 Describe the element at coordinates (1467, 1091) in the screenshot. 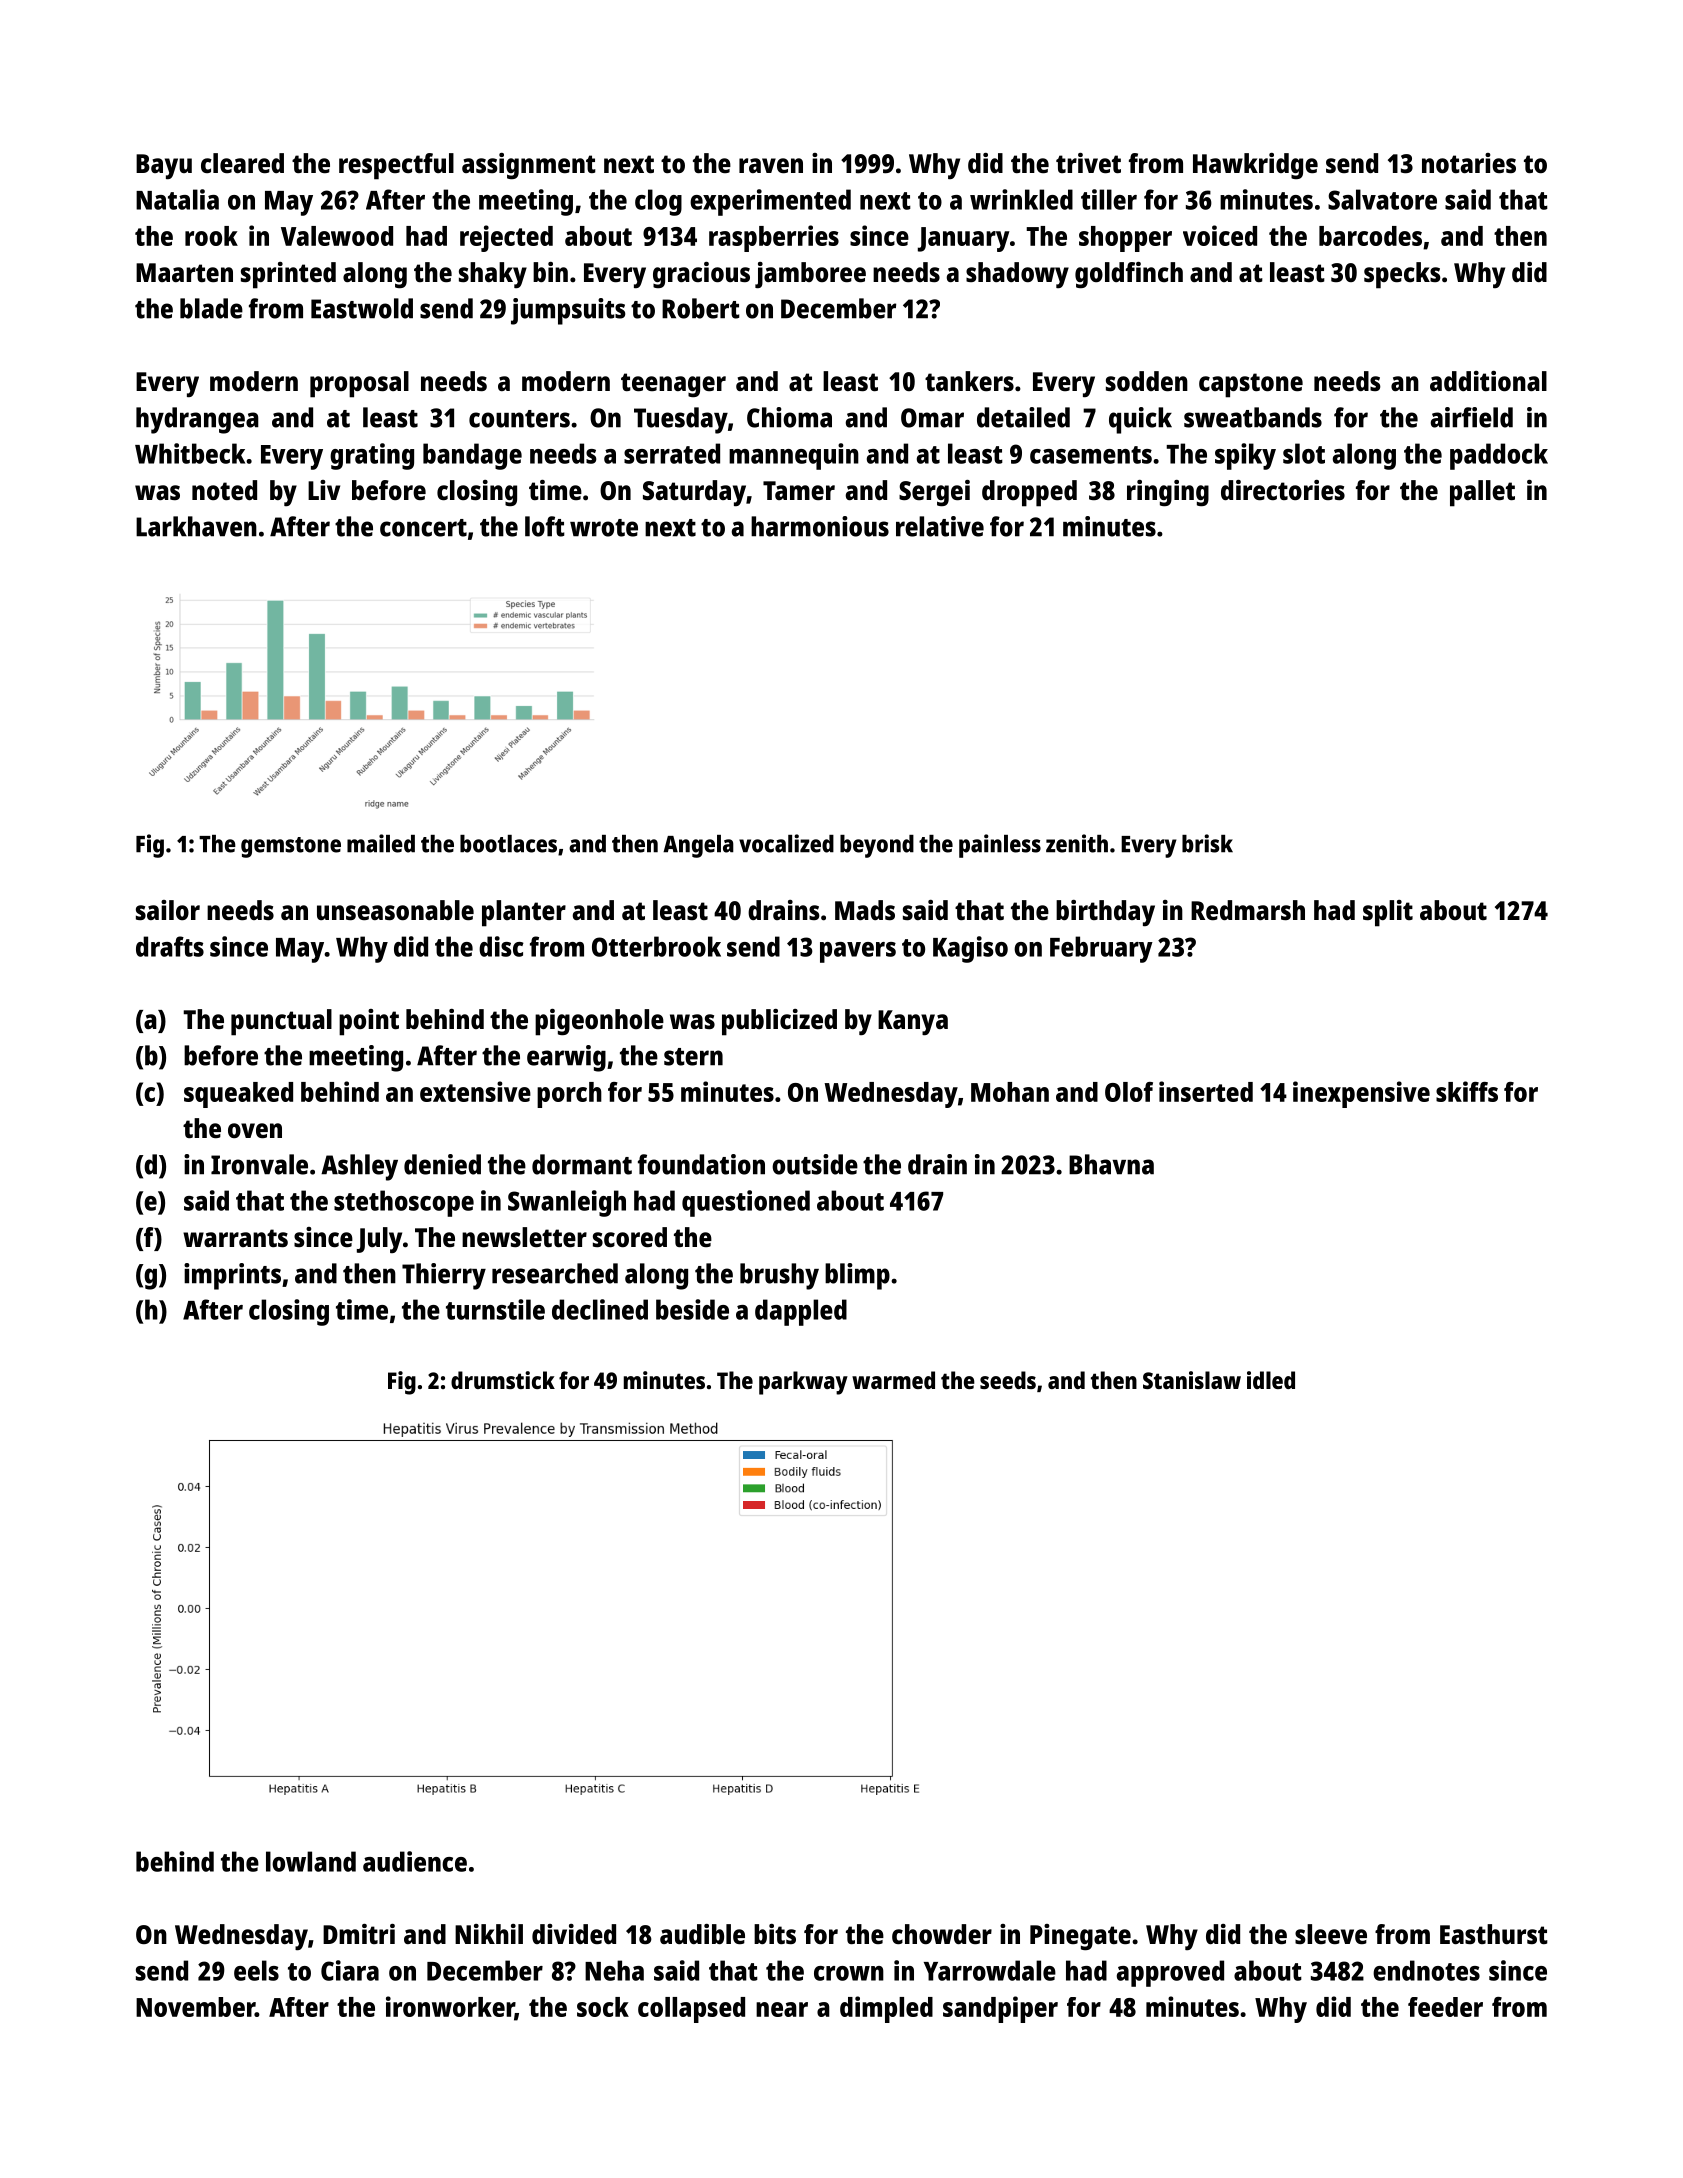

I see `skiffs` at that location.
